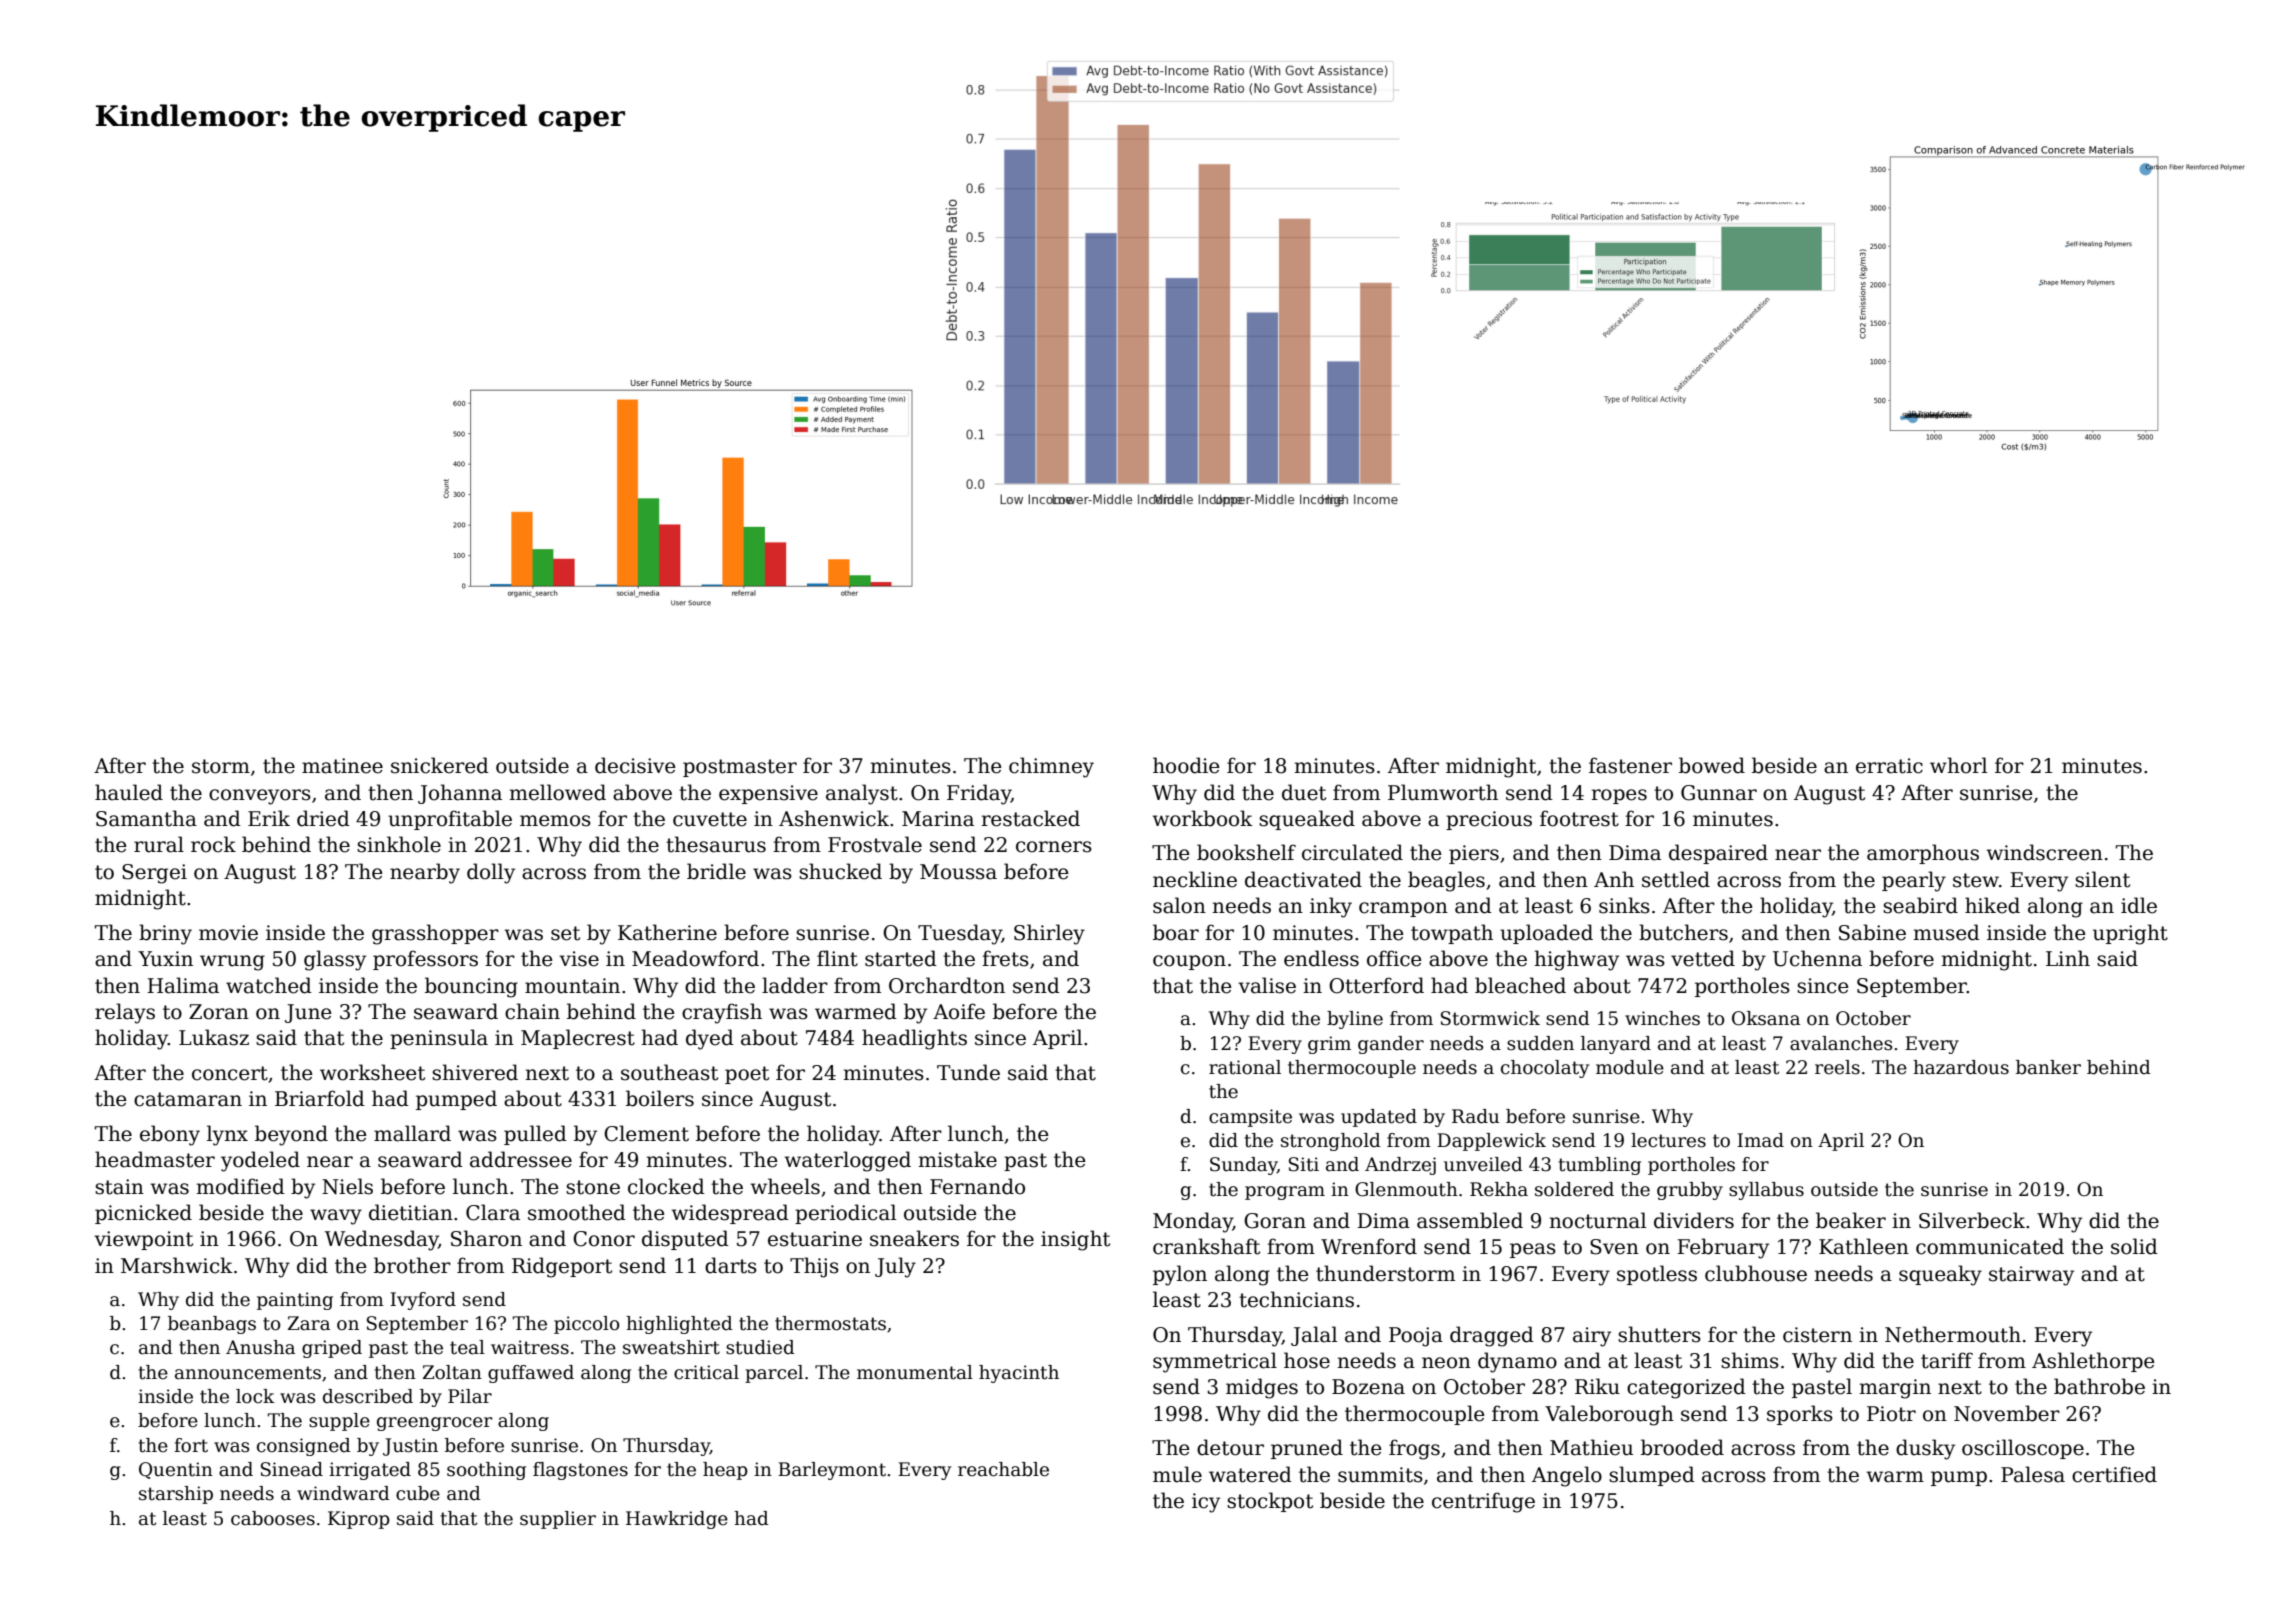 The width and height of the screenshot is (2271, 1606). Describe the element at coordinates (159, 844) in the screenshot. I see `rural` at that location.
